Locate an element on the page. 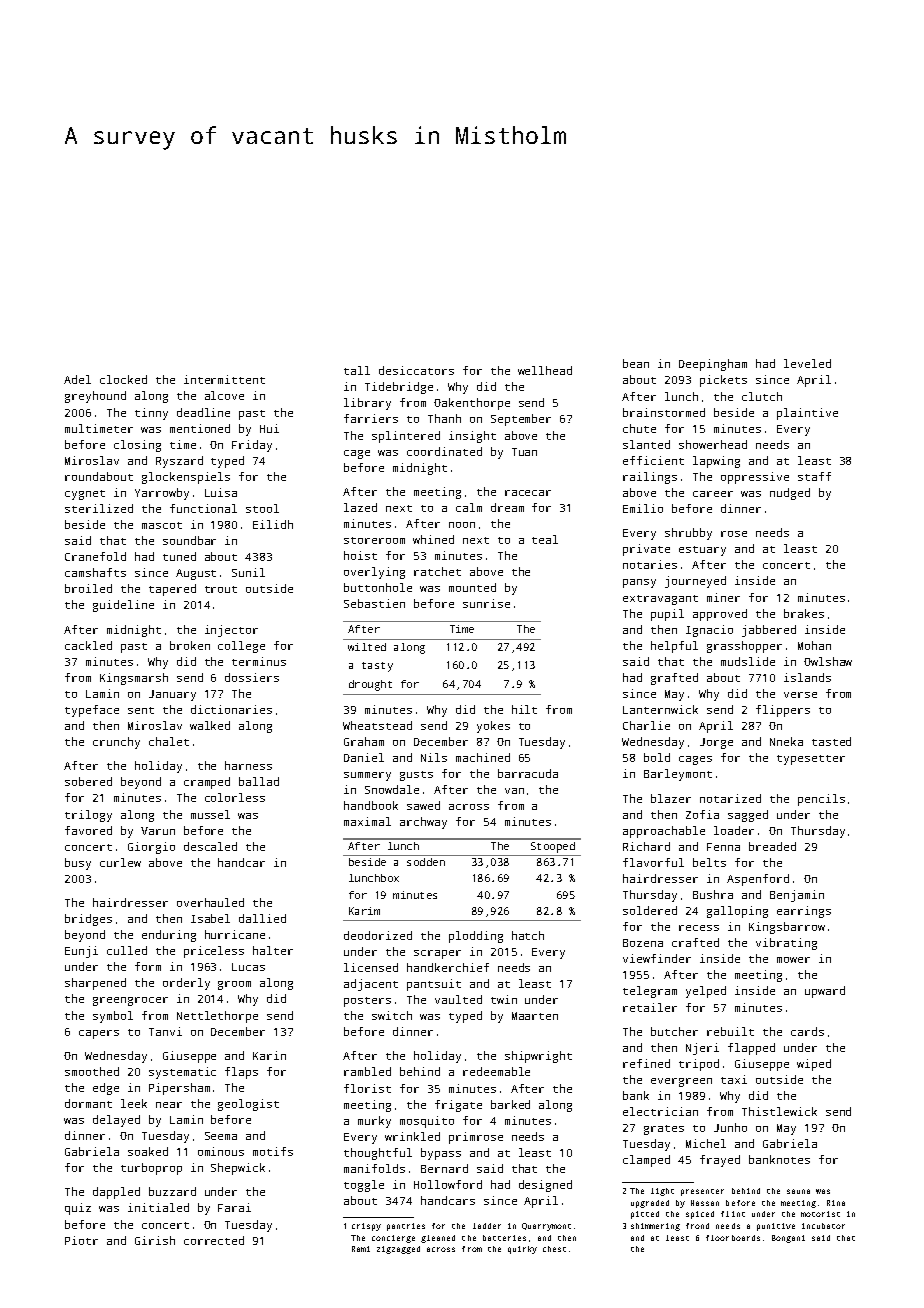  teal is located at coordinates (545, 539).
